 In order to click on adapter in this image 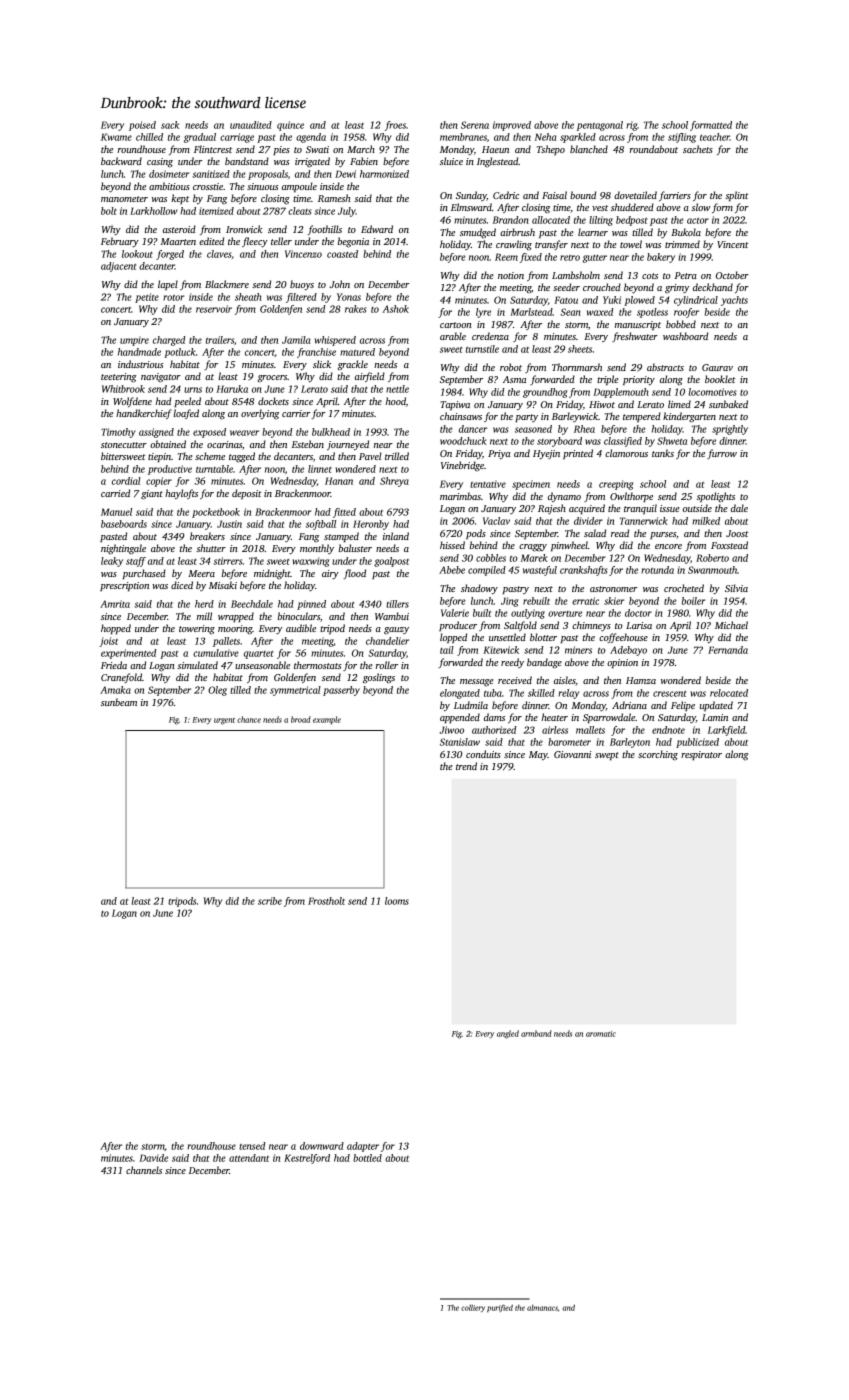, I will do `click(363, 1147)`.
